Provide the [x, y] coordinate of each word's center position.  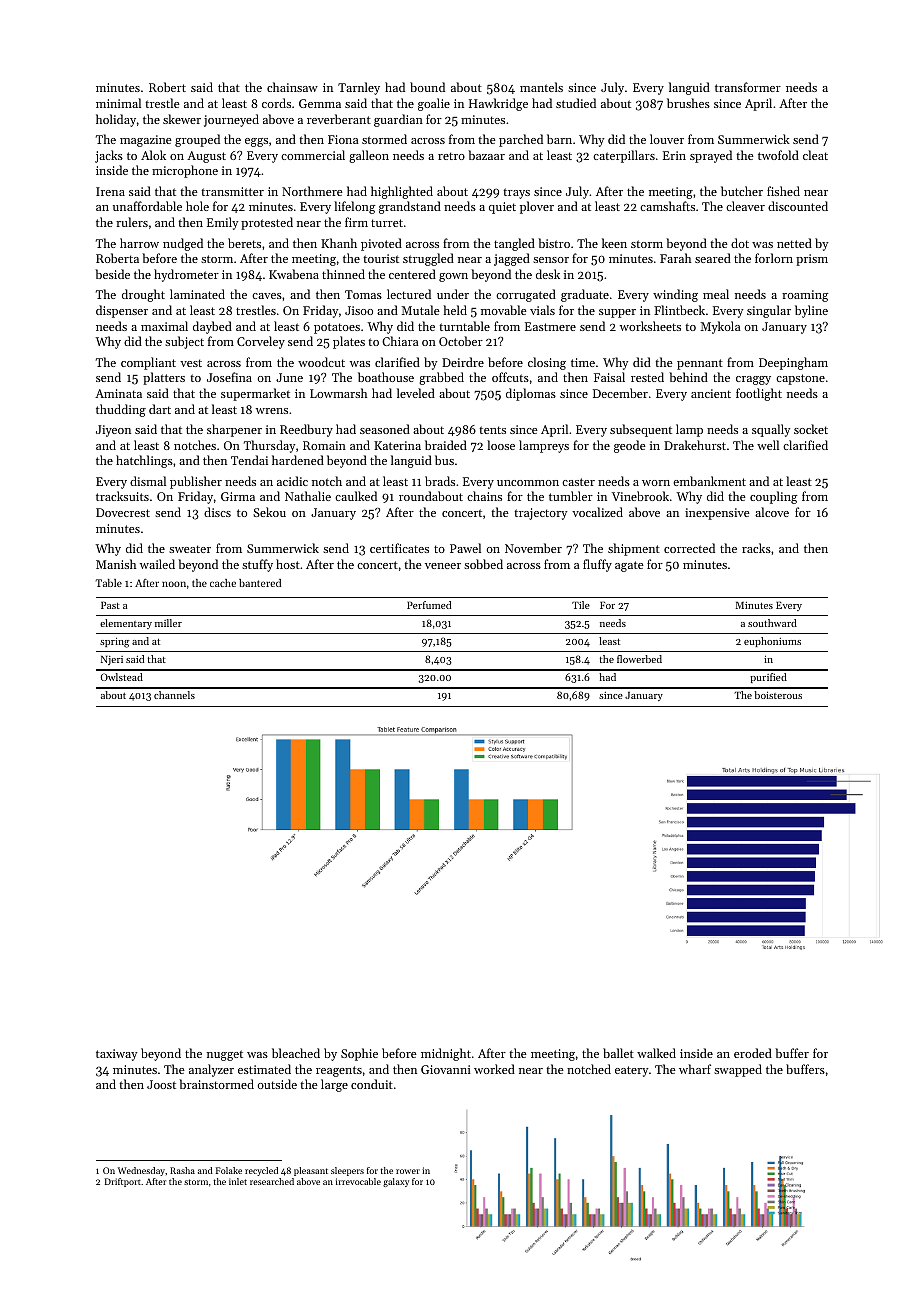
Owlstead [121, 677]
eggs [256, 142]
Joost [161, 1084]
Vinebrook [640, 496]
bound [427, 87]
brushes [688, 103]
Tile [581, 605]
